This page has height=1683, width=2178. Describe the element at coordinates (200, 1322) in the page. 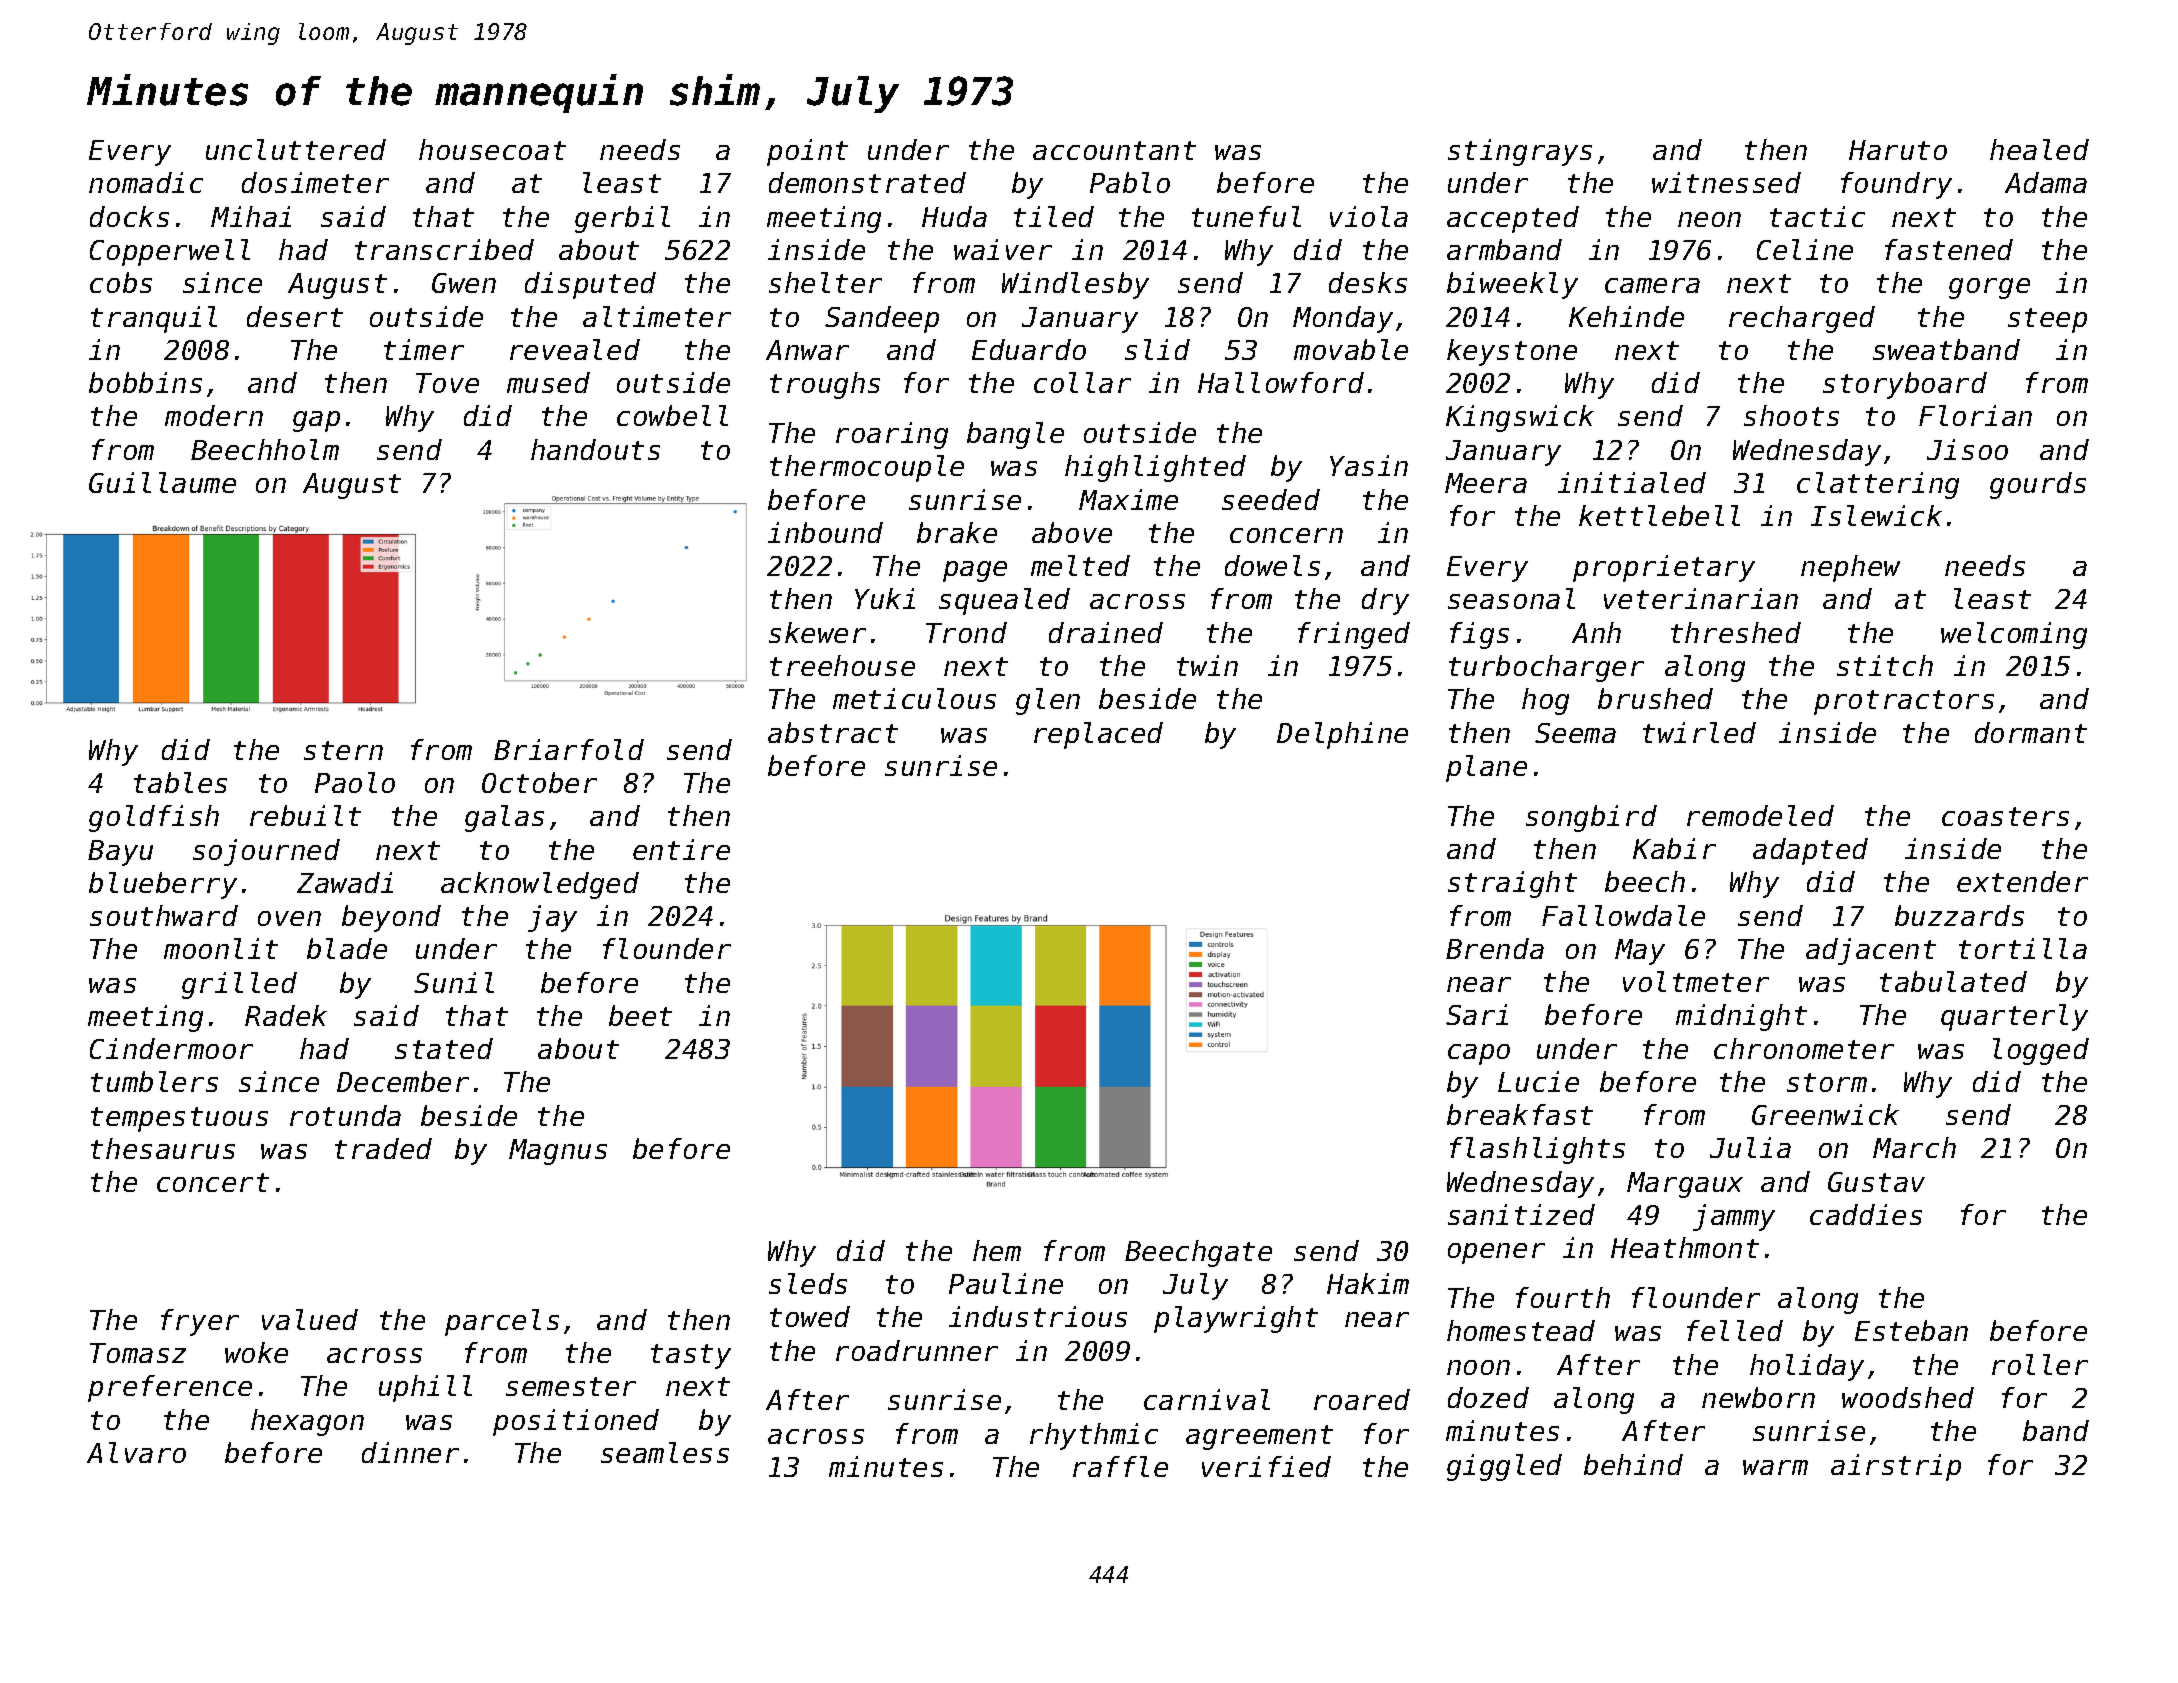

I see `fryer` at that location.
